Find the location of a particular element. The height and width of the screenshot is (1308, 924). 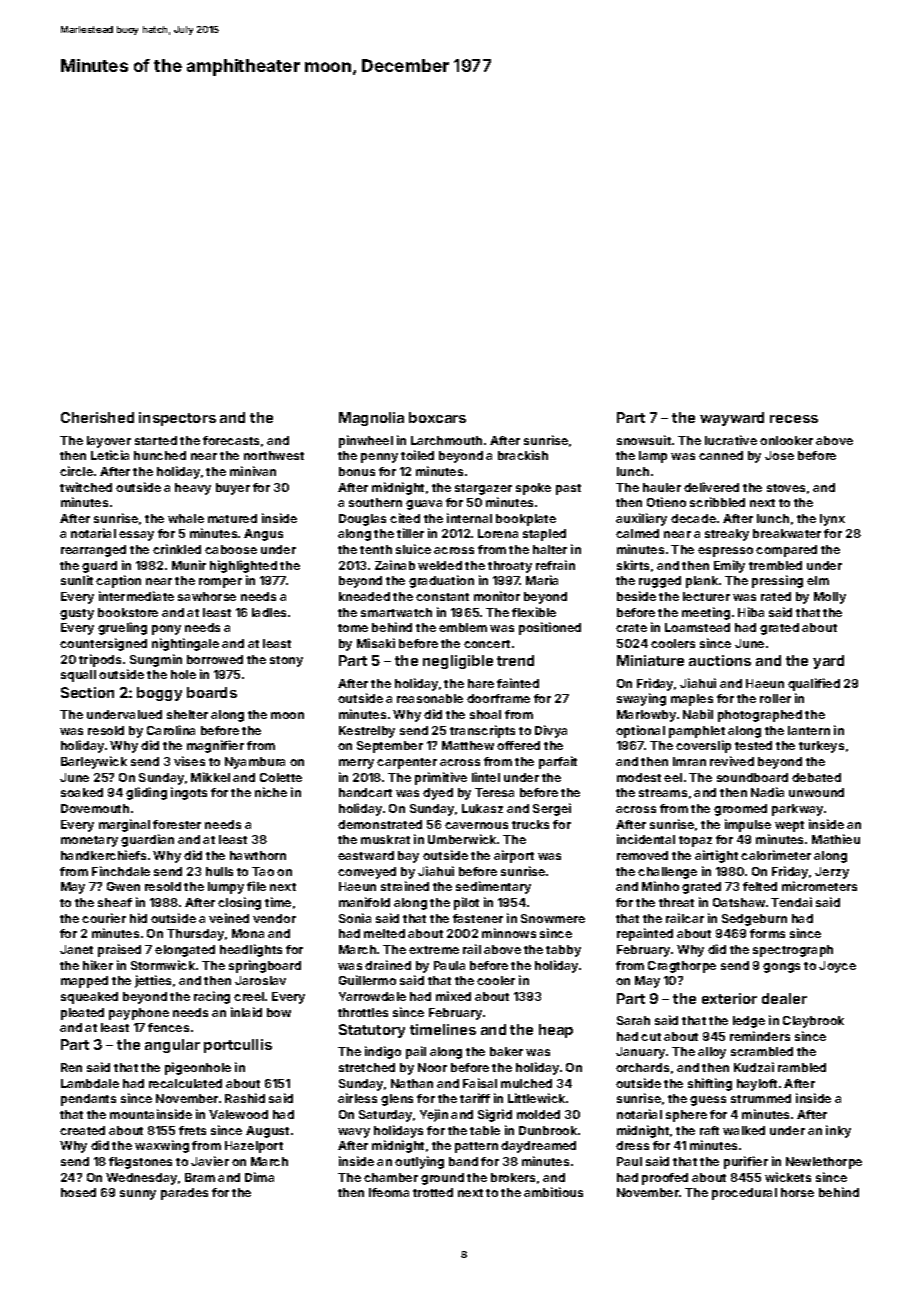

hunched is located at coordinates (160, 455).
